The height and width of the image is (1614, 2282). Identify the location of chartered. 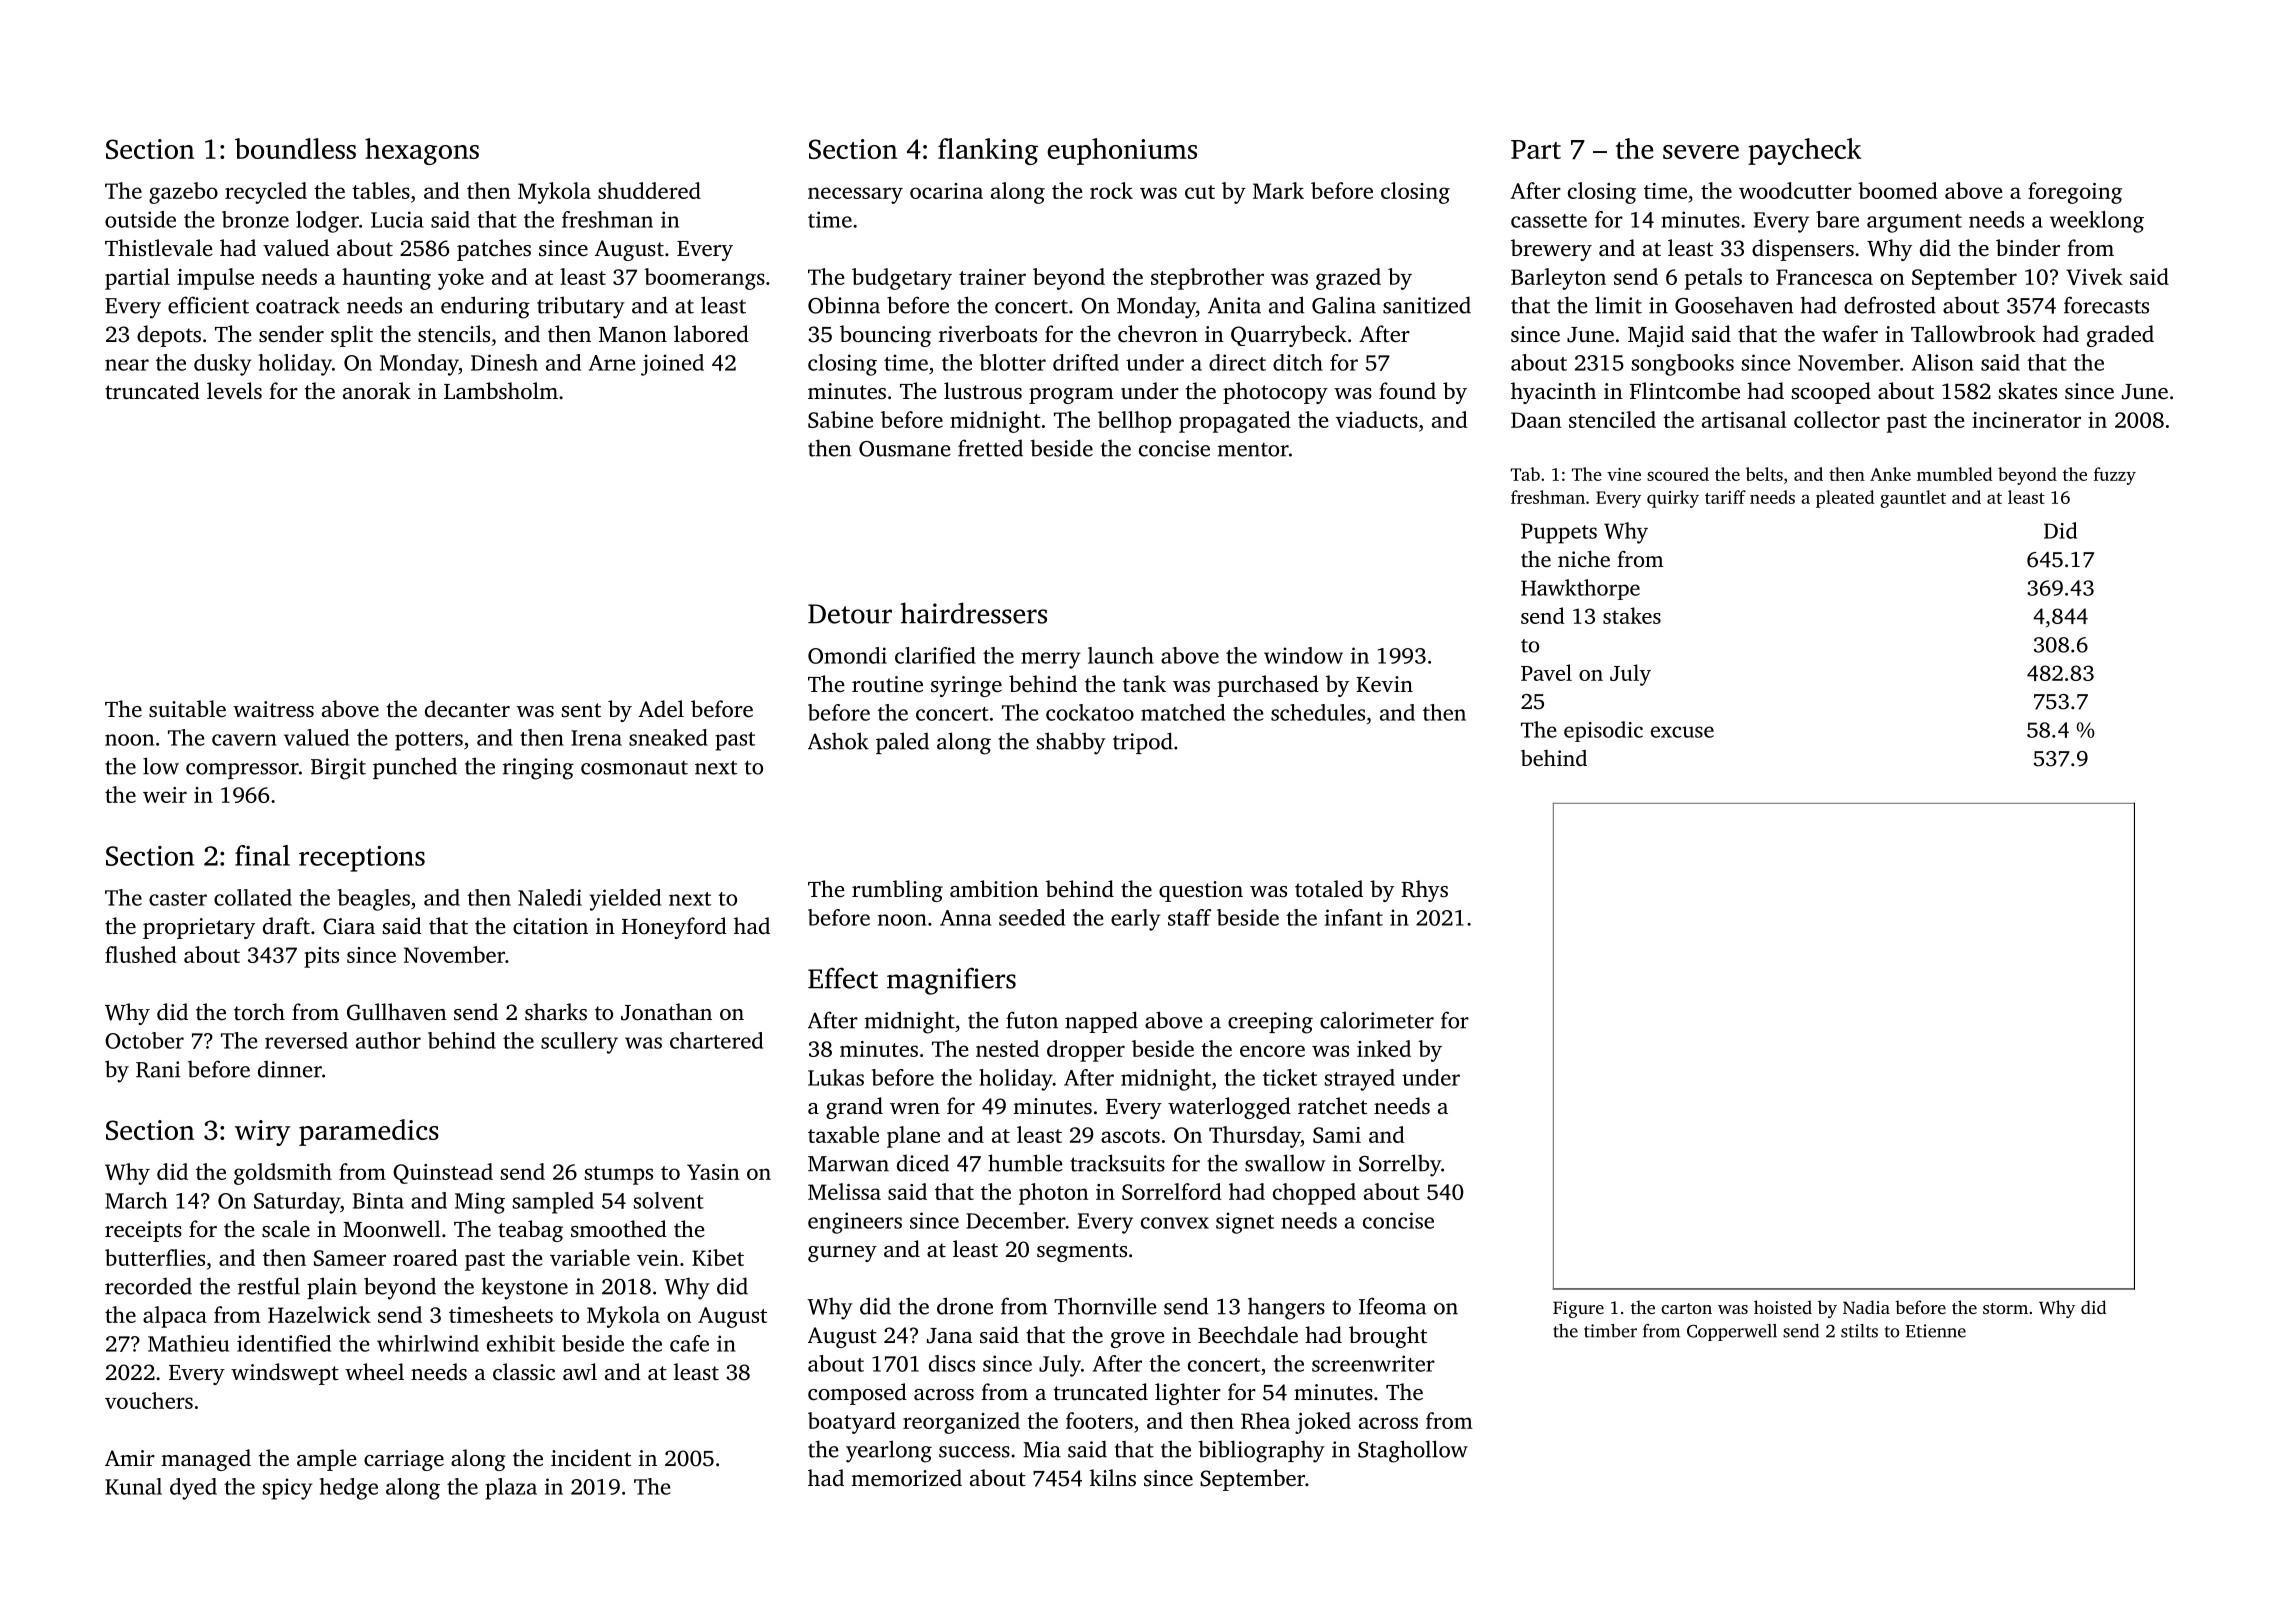
(716, 1040).
